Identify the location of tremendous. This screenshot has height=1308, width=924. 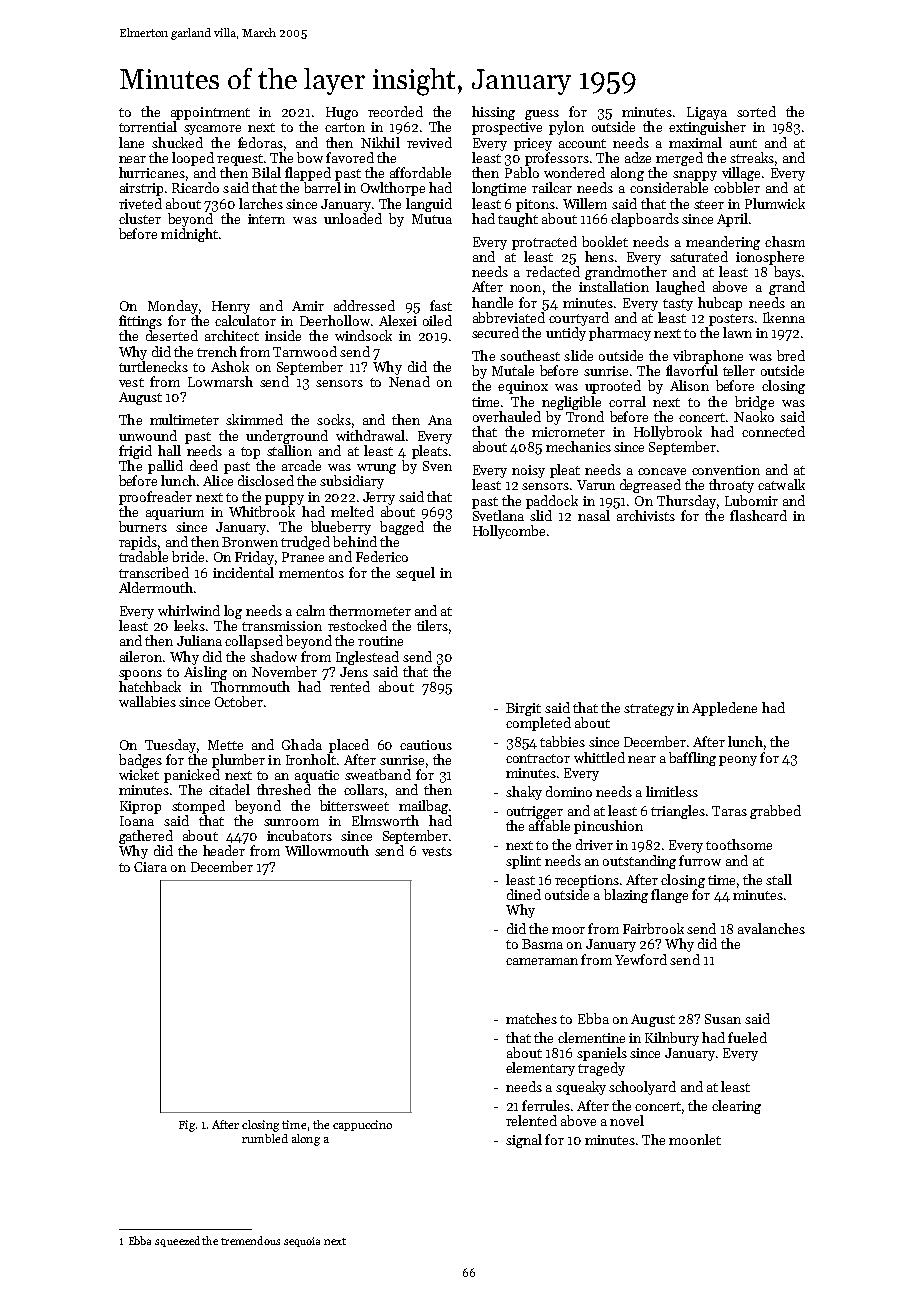
(250, 1240).
